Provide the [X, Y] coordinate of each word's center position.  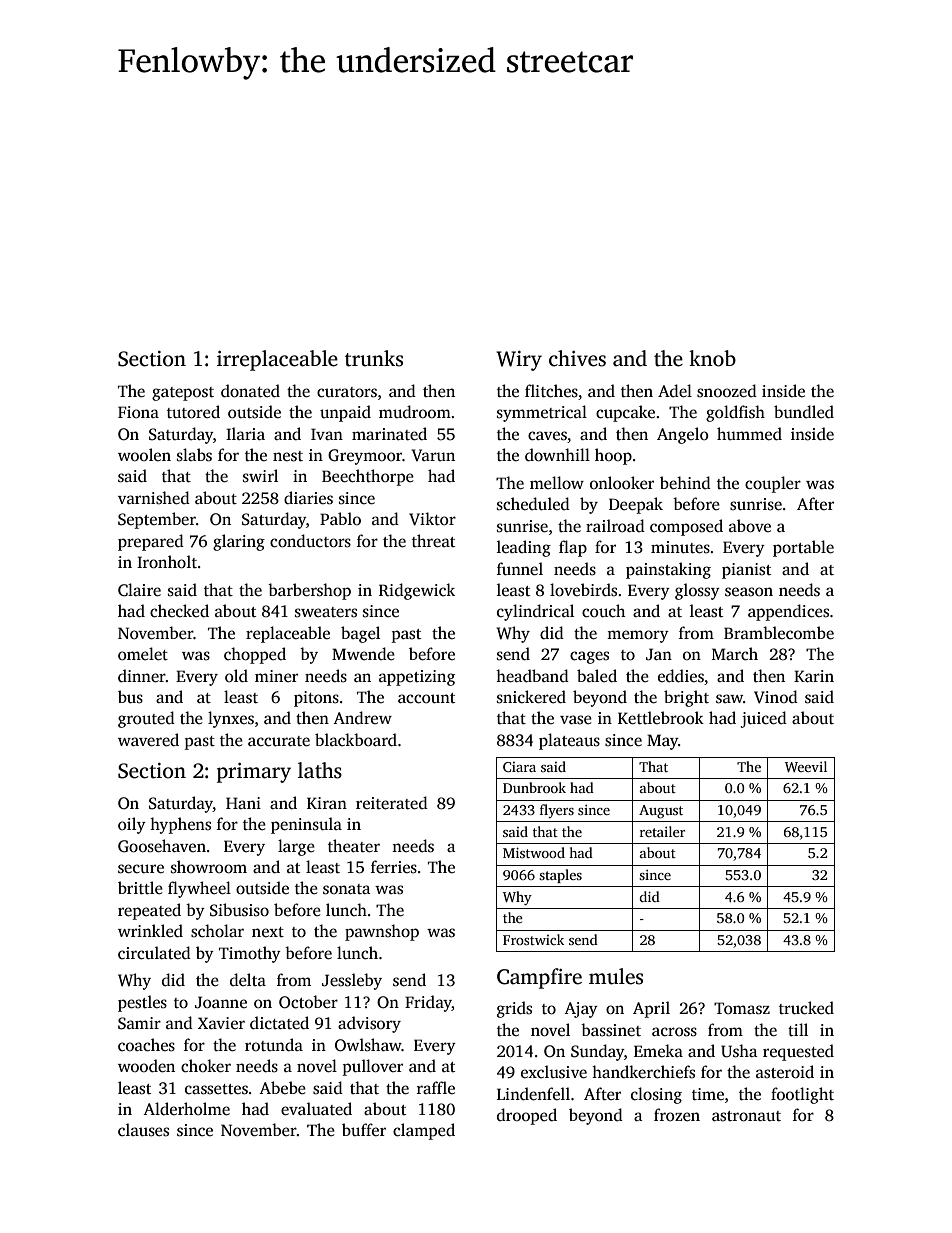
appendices [788, 612]
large [296, 847]
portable [803, 548]
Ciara [519, 767]
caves [547, 436]
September [157, 520]
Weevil [806, 766]
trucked [806, 1008]
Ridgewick [417, 591]
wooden [146, 1066]
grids [514, 1009]
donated [250, 391]
